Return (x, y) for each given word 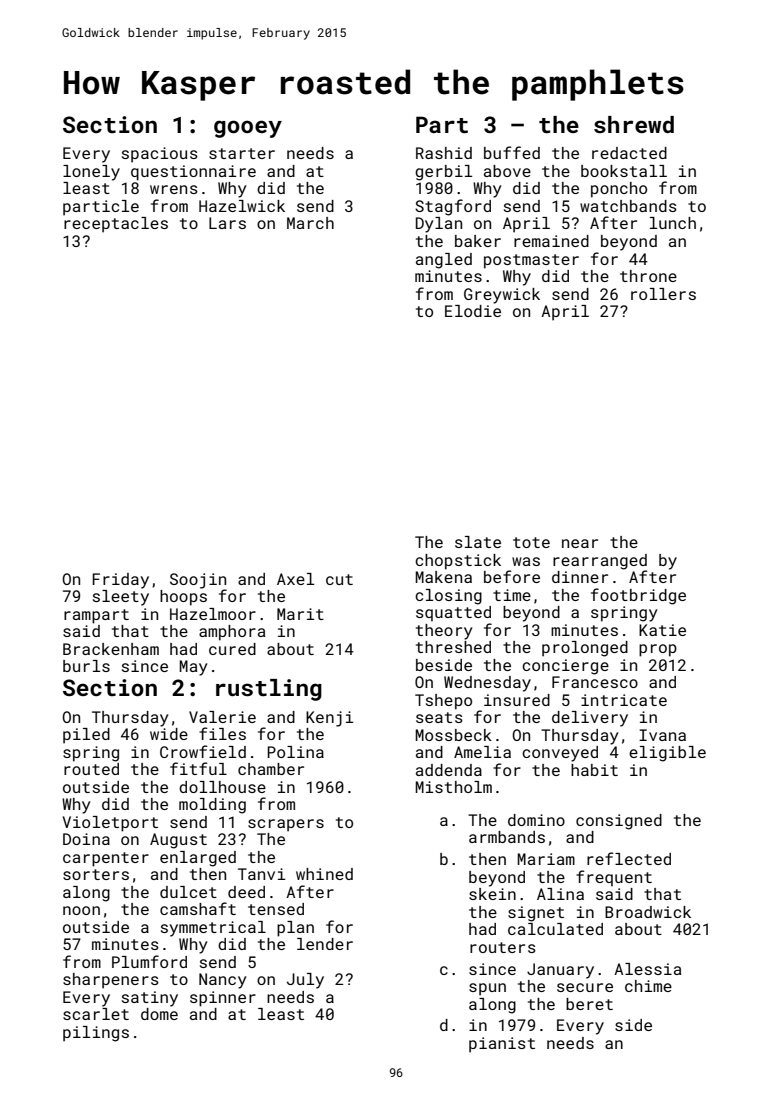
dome (159, 1014)
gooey (248, 129)
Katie (662, 630)
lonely (91, 173)
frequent (614, 878)
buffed (512, 152)
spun (487, 989)
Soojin (198, 581)
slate (478, 542)
